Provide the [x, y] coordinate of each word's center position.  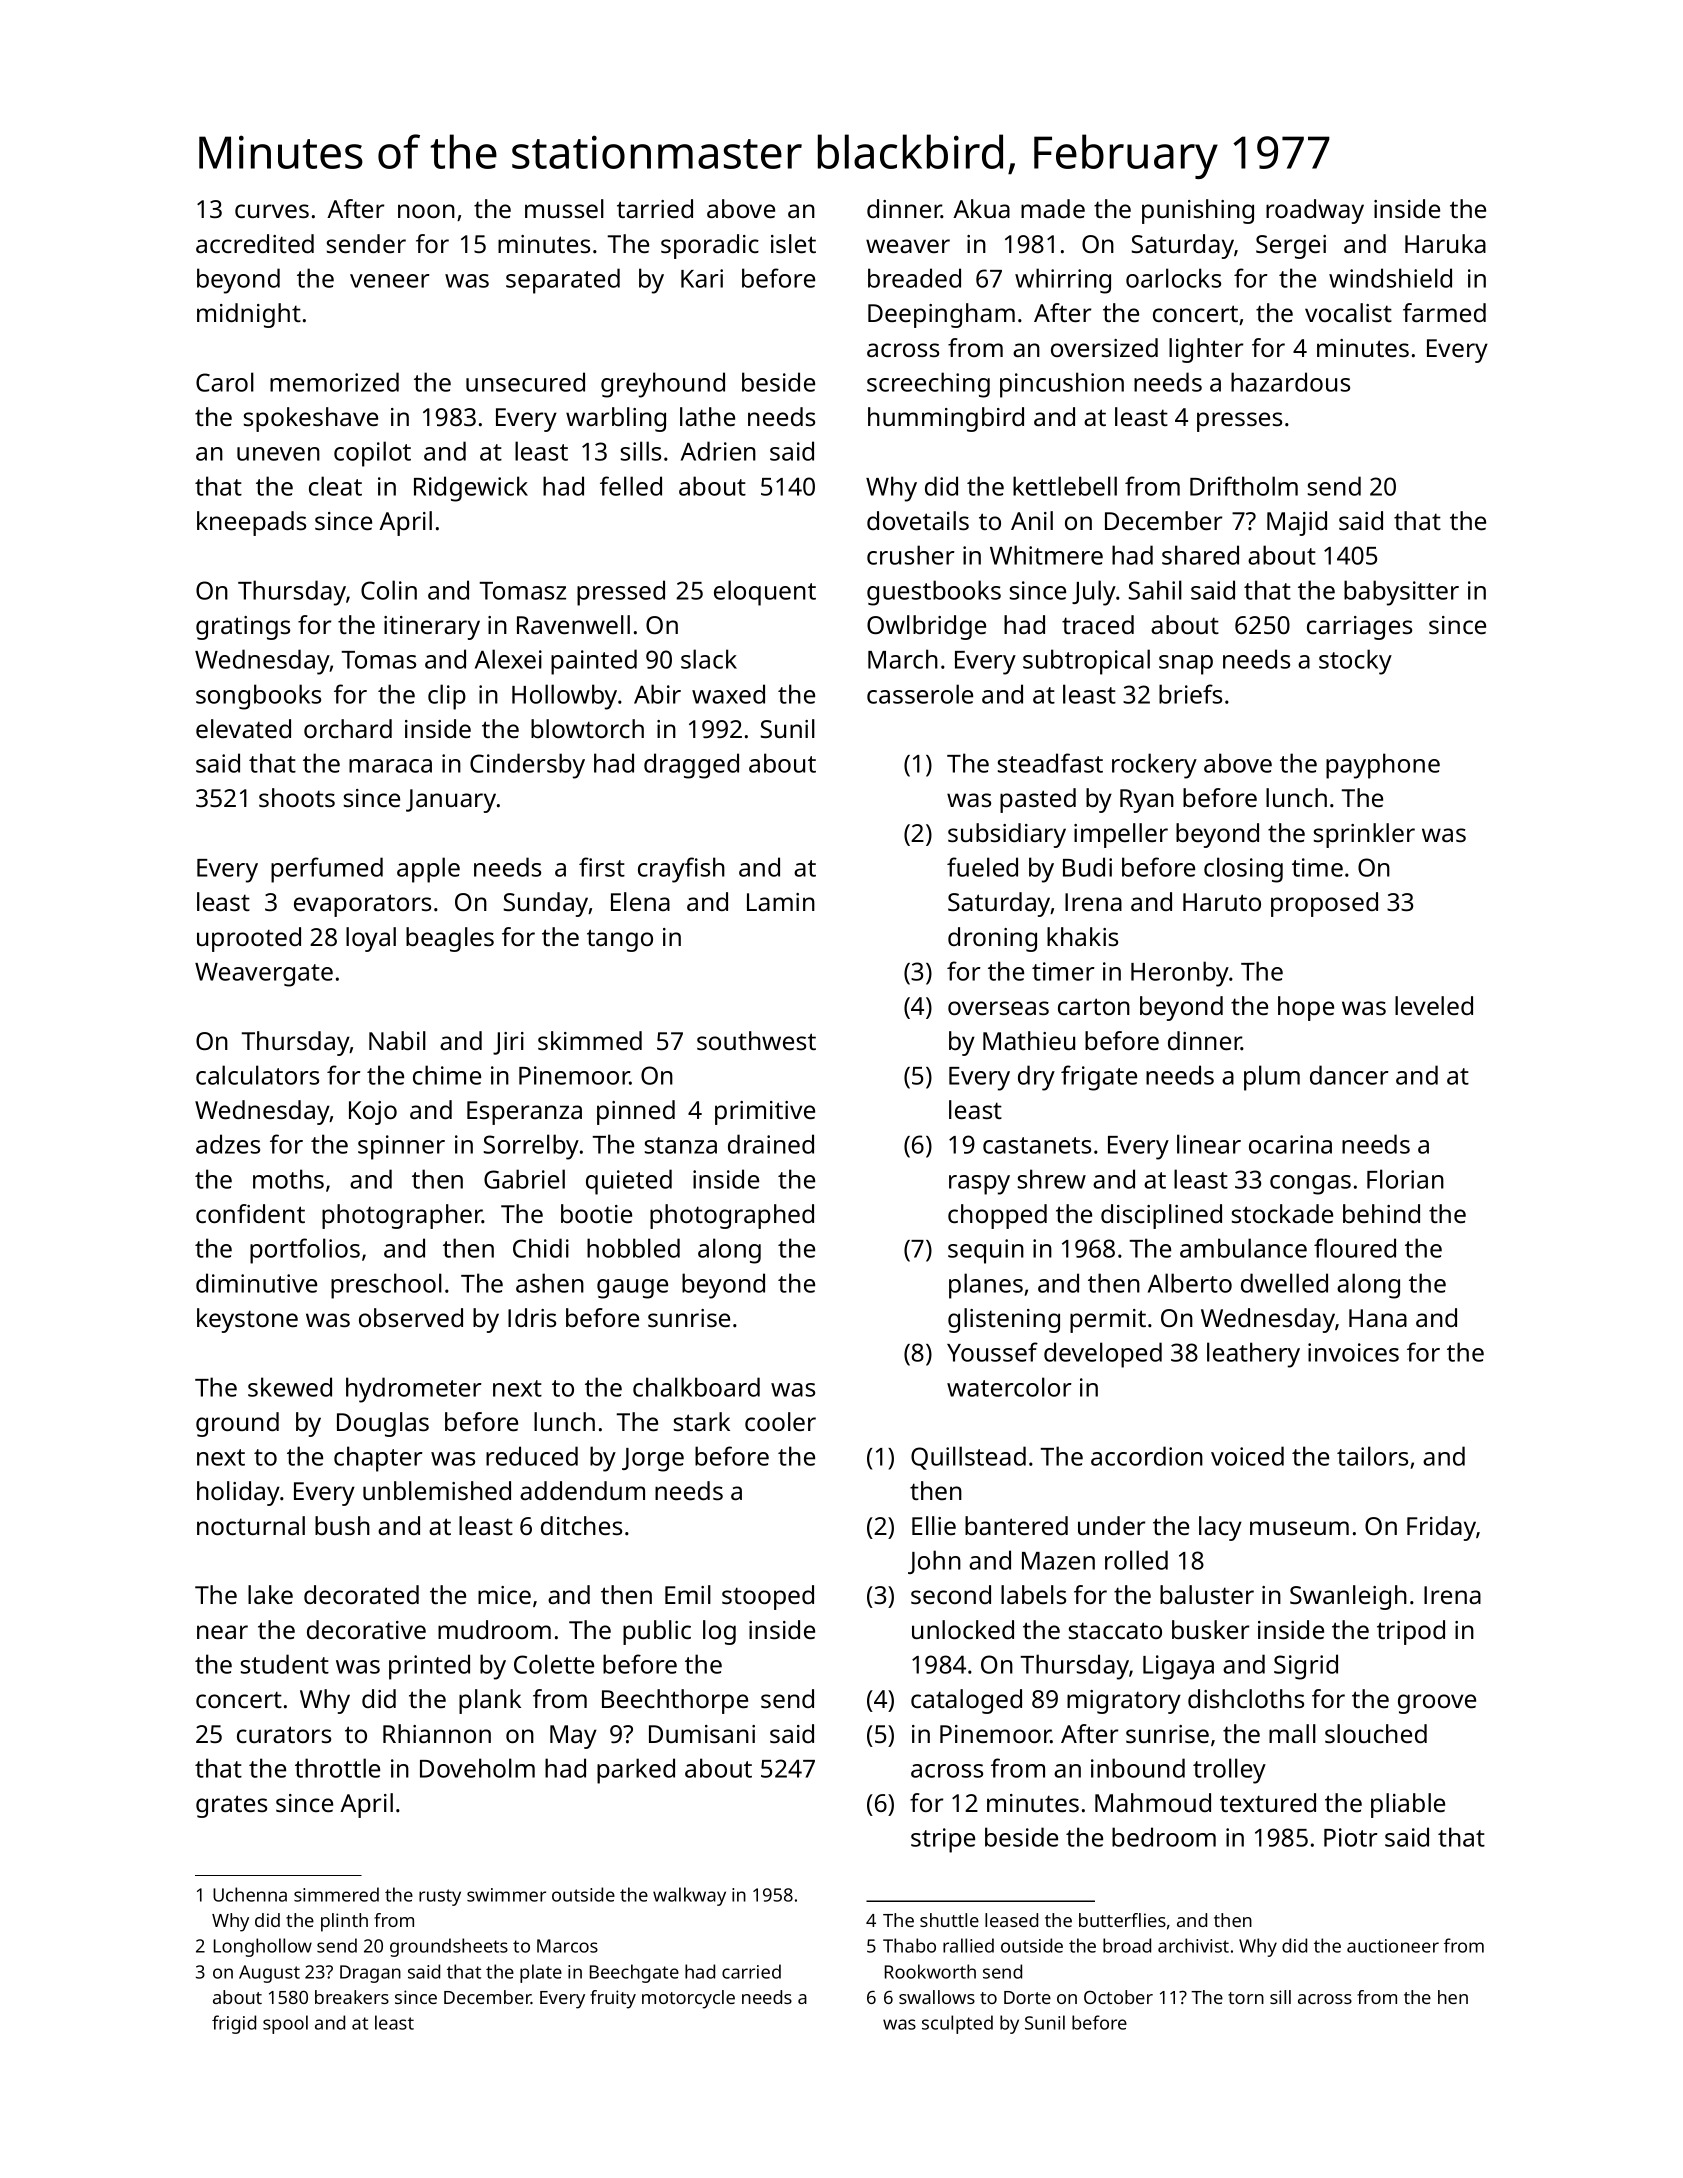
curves [272, 211]
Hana [1378, 1318]
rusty [440, 1897]
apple [428, 870]
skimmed [590, 1040]
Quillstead [968, 1458]
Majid [1297, 523]
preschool [386, 1286]
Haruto [1222, 902]
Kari [702, 278]
